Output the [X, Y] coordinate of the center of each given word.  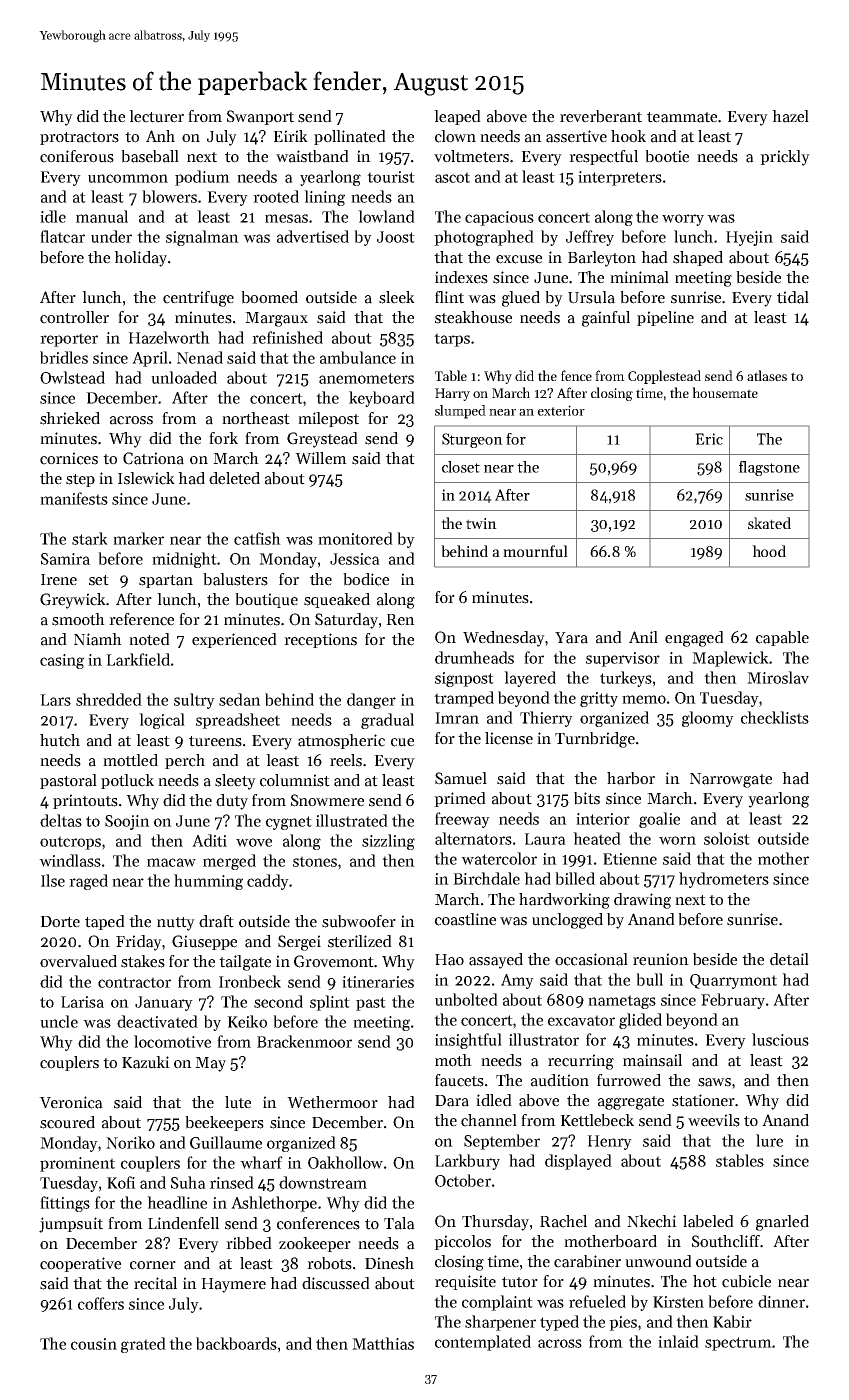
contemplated [483, 1343]
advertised [313, 236]
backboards [236, 1343]
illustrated [352, 820]
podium [202, 178]
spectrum [738, 1344]
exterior [561, 410]
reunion [661, 959]
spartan [166, 581]
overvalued [78, 961]
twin [481, 523]
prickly [785, 158]
